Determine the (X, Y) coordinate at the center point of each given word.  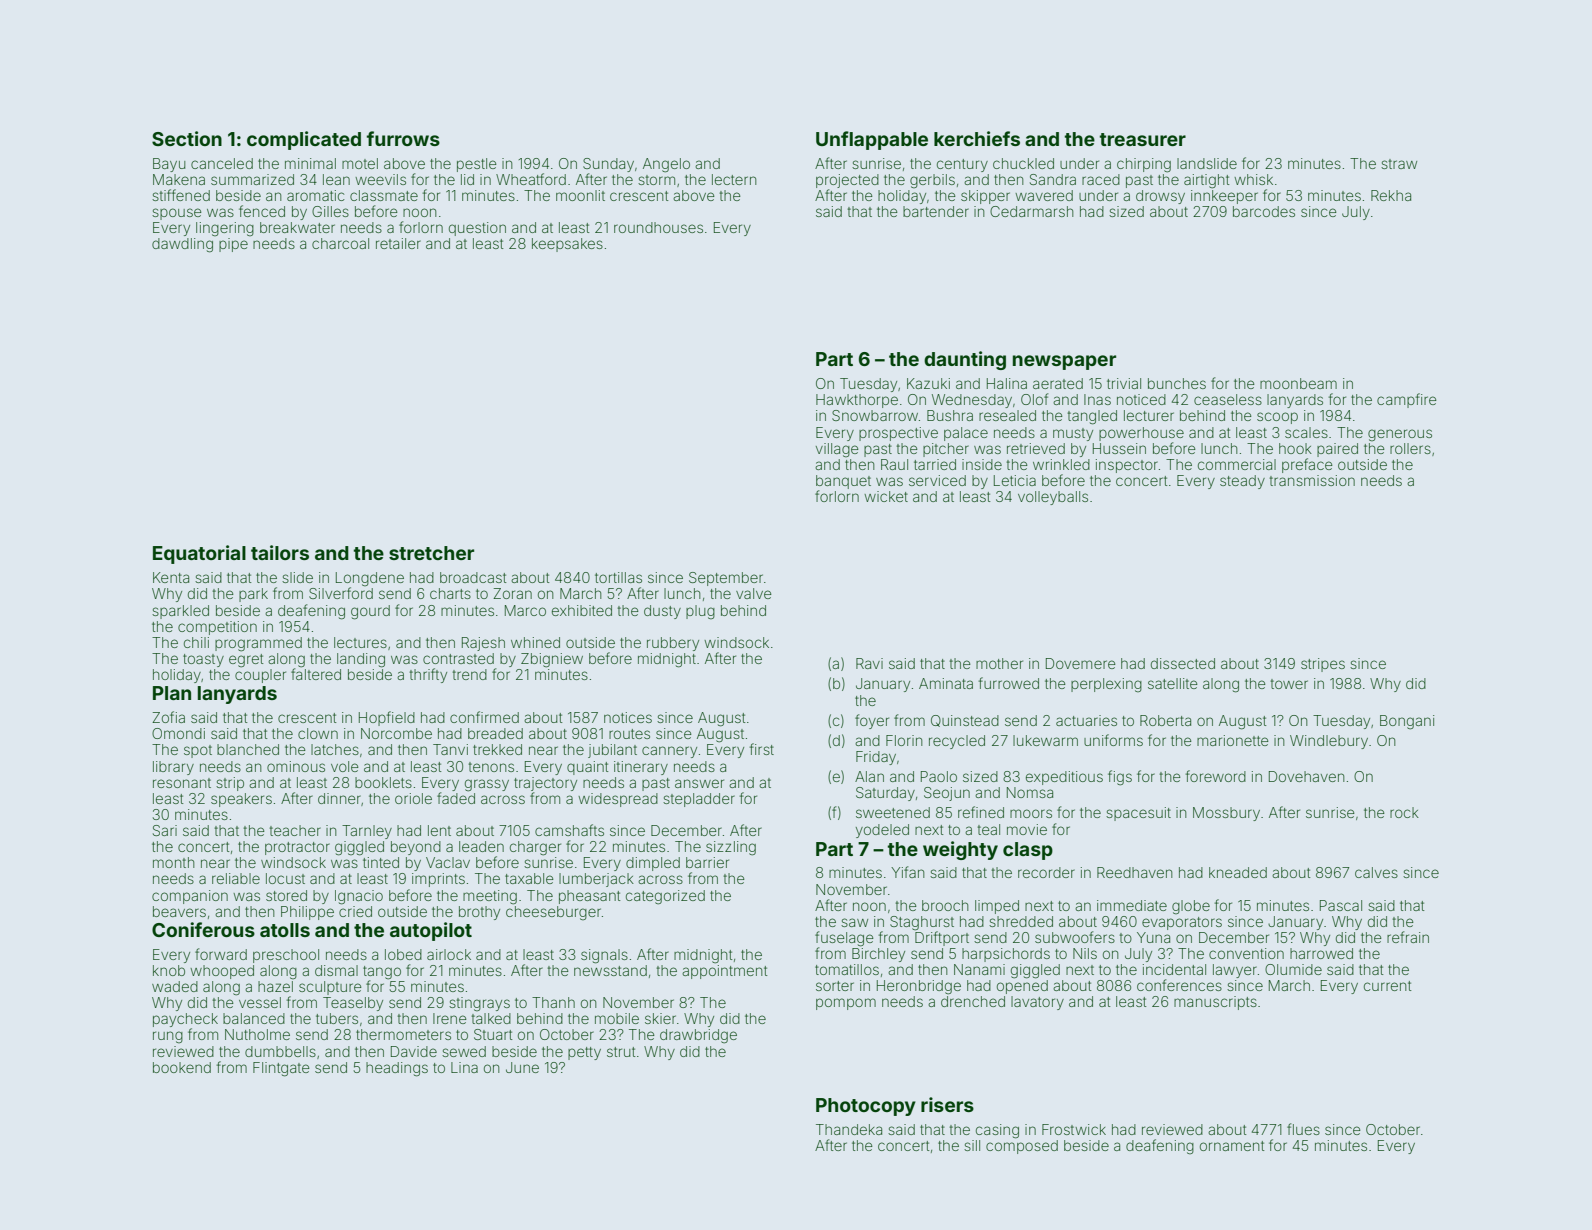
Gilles (330, 211)
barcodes (1264, 211)
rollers (1410, 448)
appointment (724, 972)
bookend (182, 1067)
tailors (280, 552)
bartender (936, 211)
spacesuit (1138, 814)
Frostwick (1074, 1129)
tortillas (618, 577)
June (522, 1067)
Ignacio (359, 897)
